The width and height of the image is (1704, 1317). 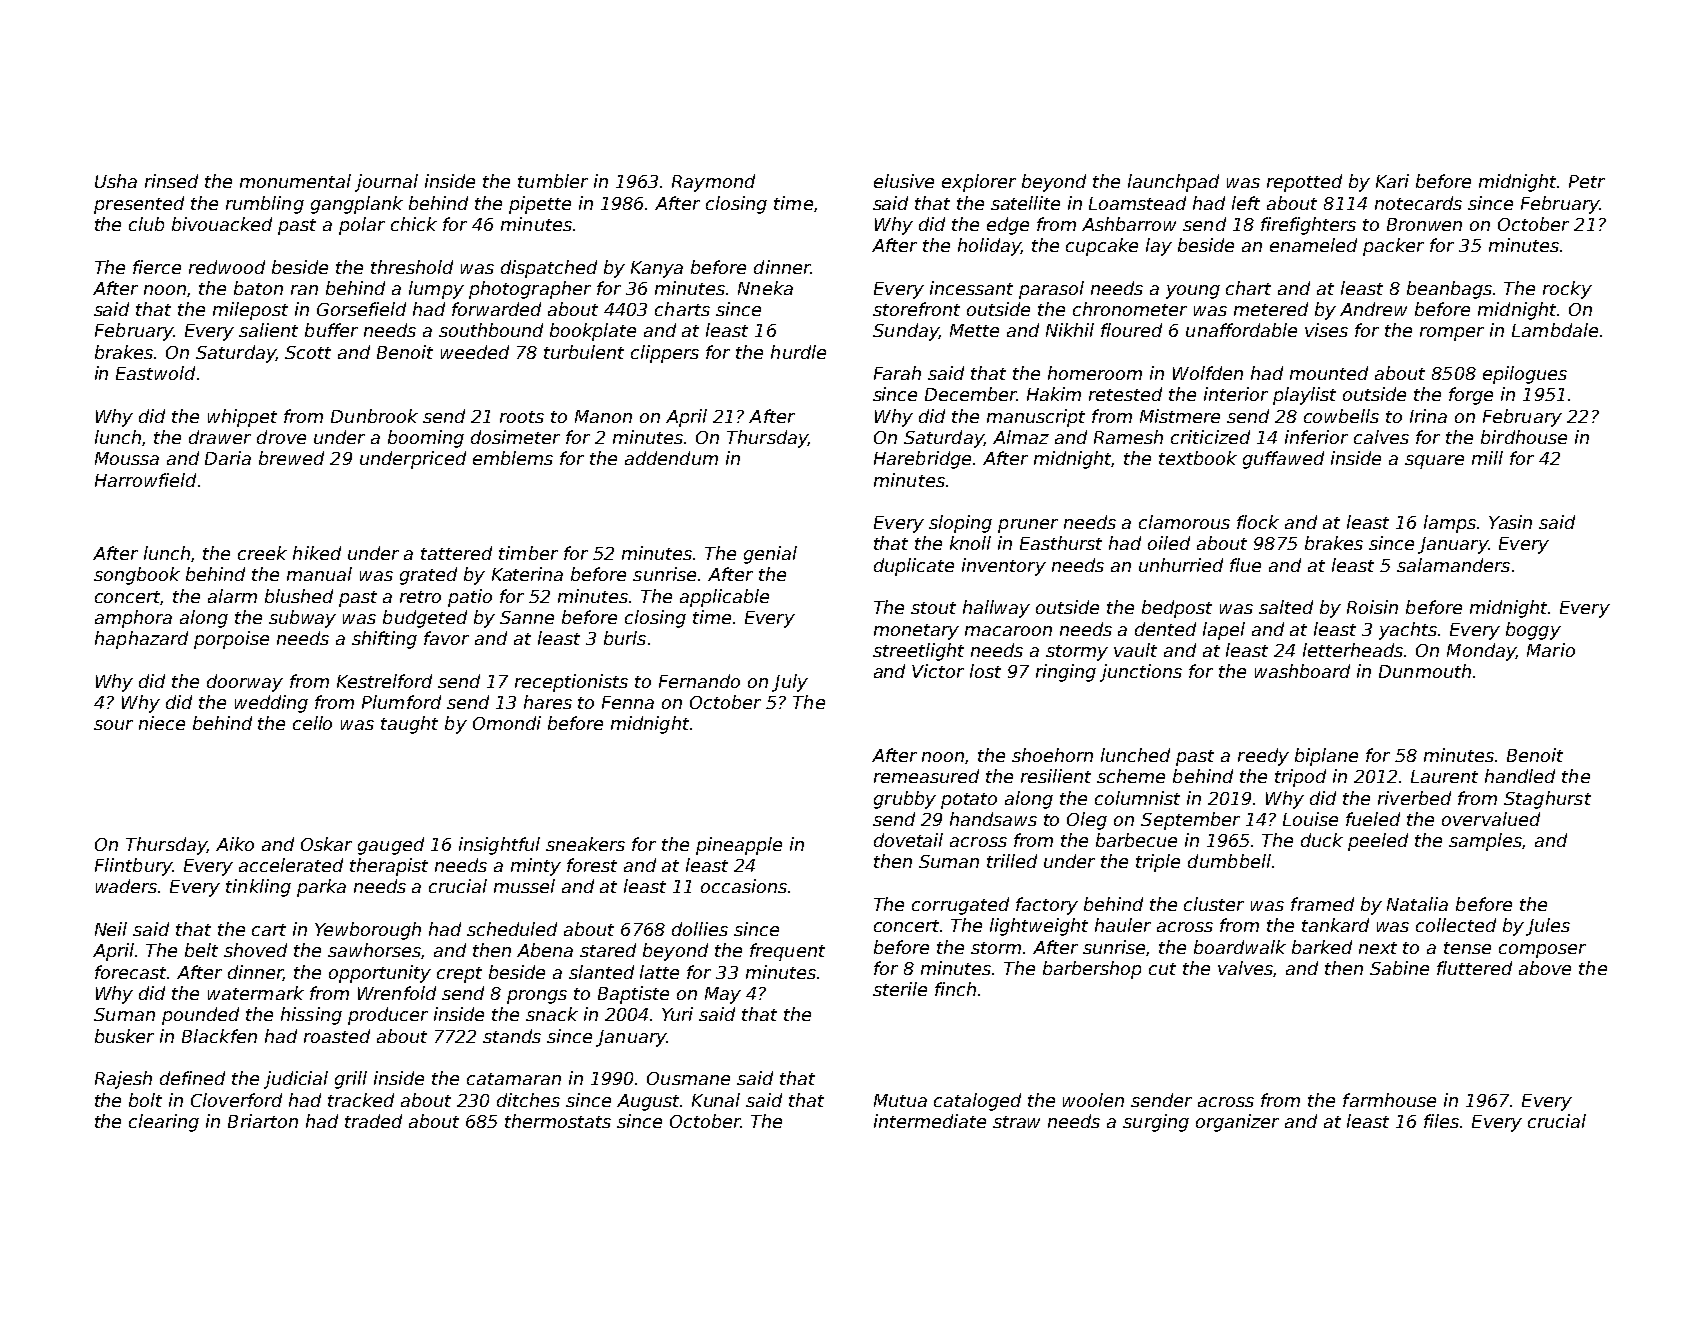 What do you see at coordinates (1408, 631) in the image?
I see `yachts` at bounding box center [1408, 631].
